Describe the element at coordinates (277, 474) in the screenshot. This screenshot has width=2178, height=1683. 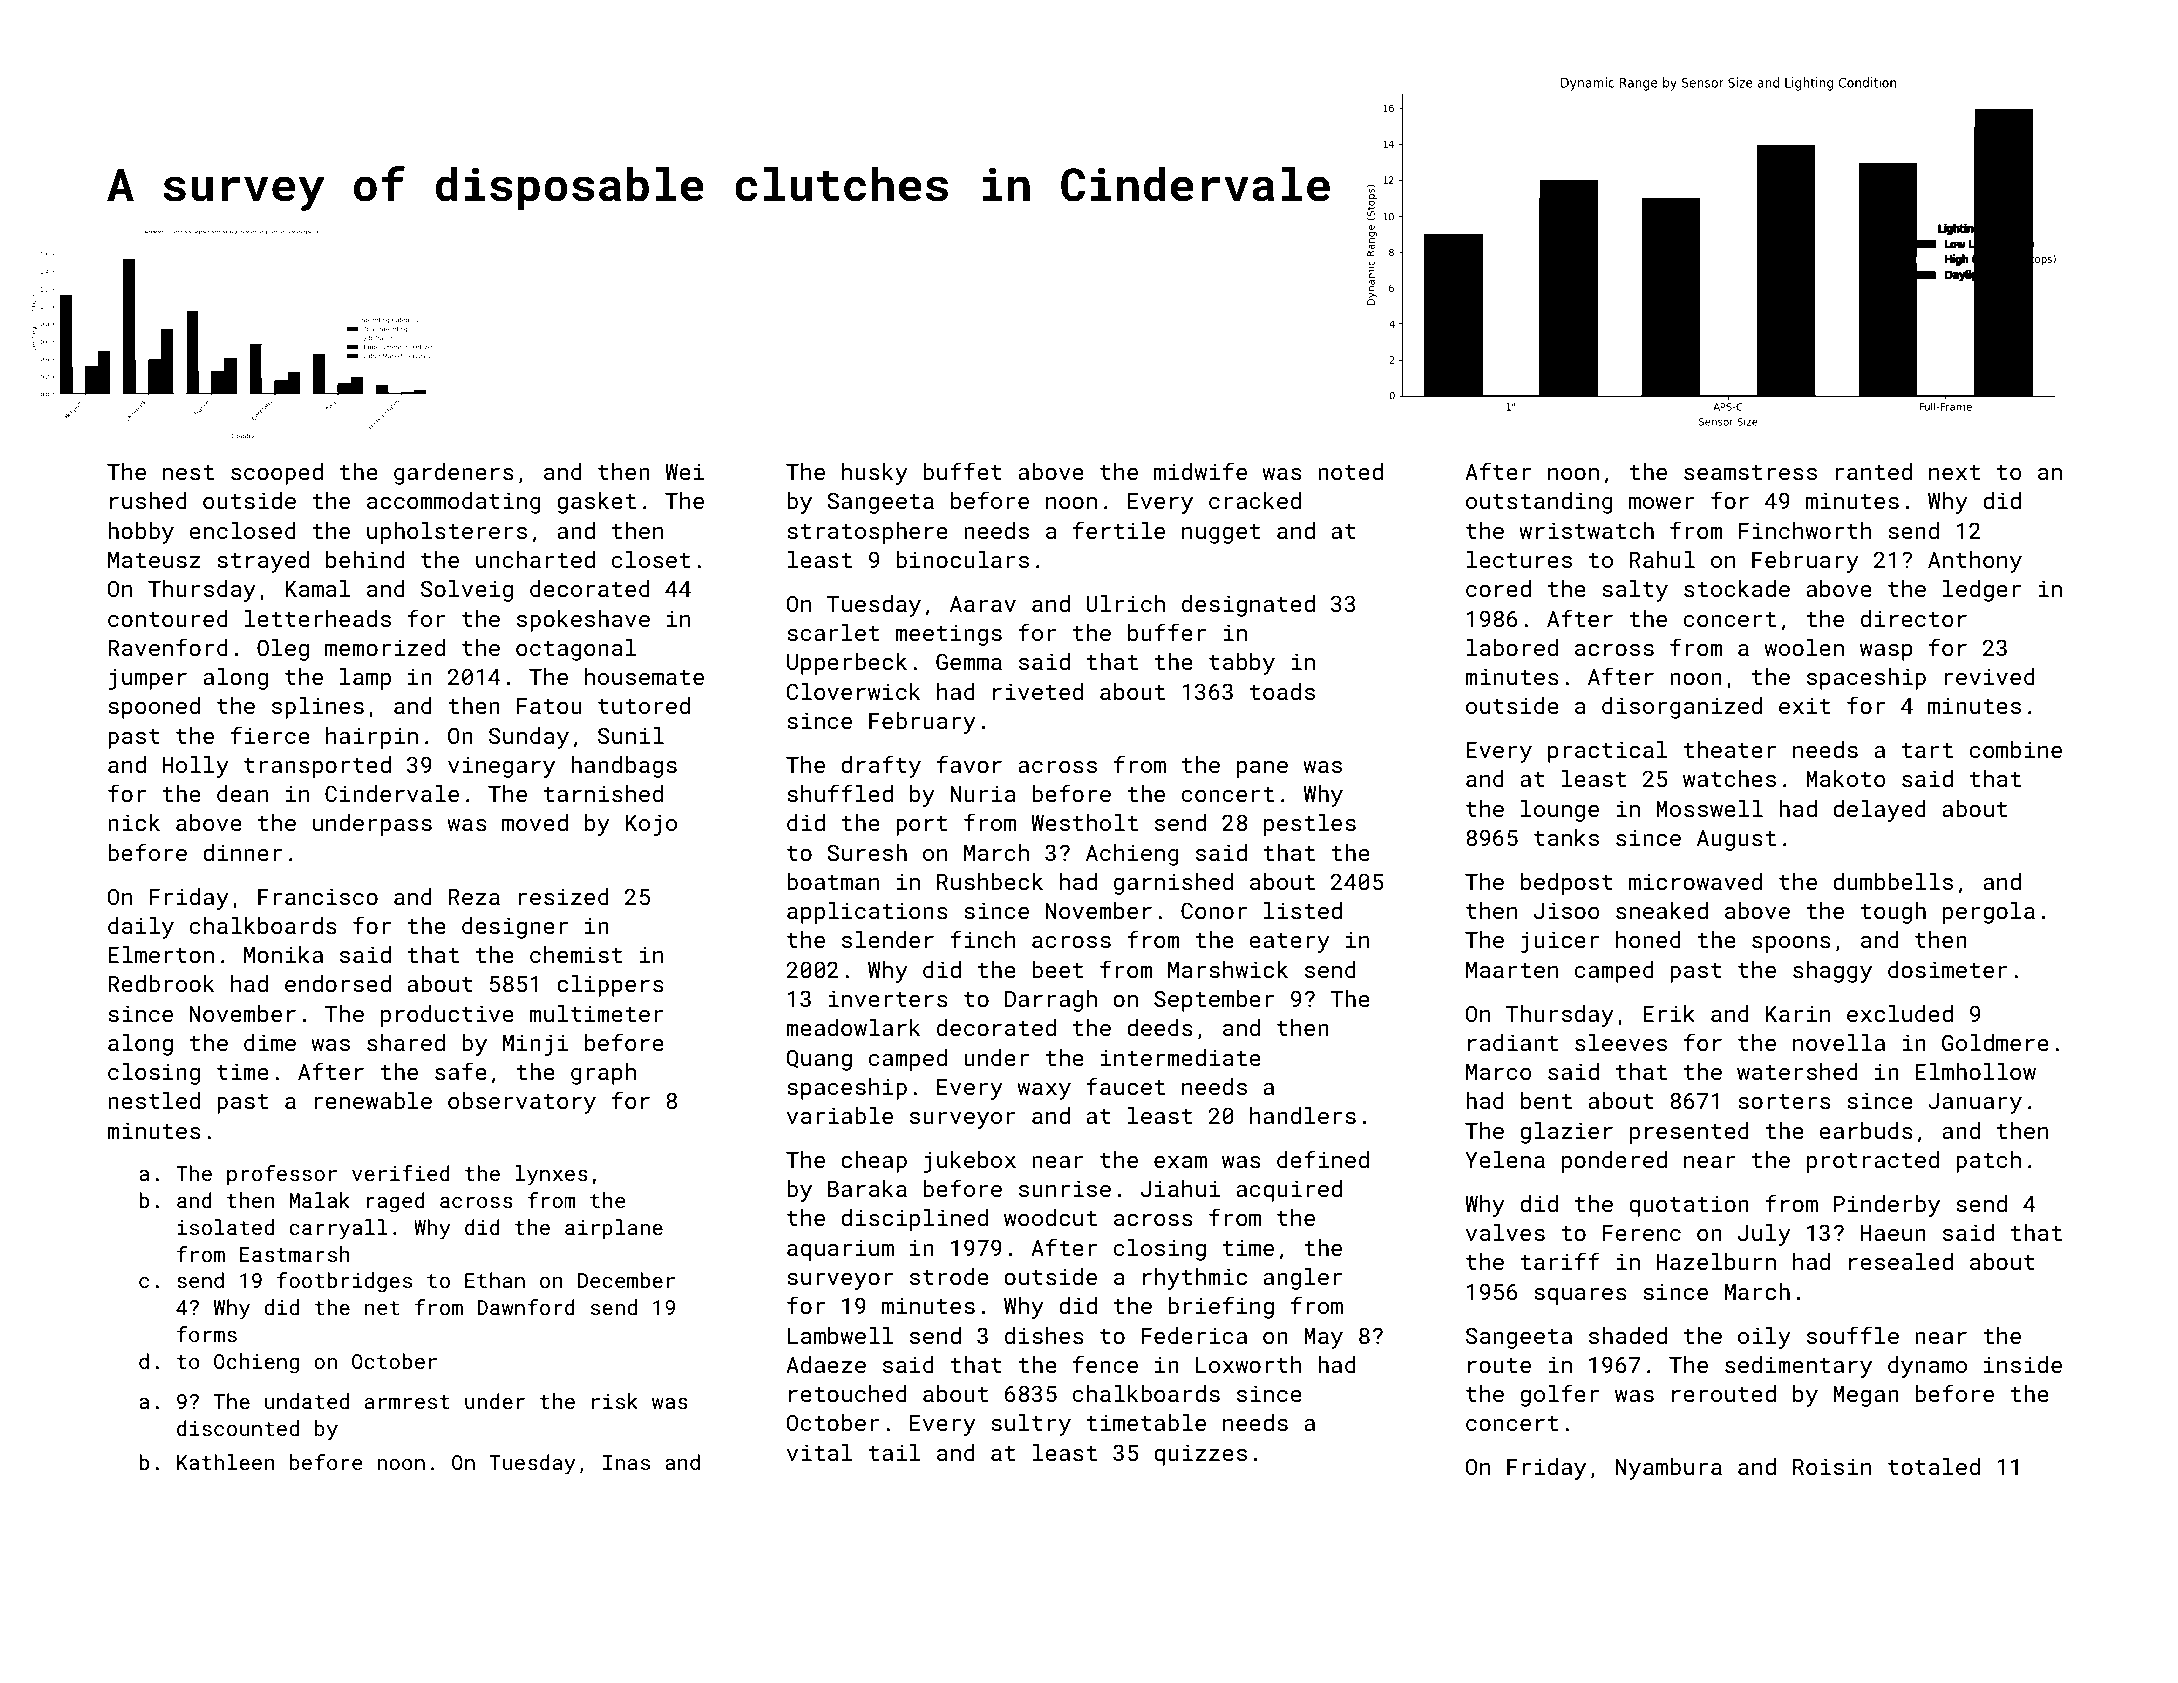
I see `scooped` at that location.
